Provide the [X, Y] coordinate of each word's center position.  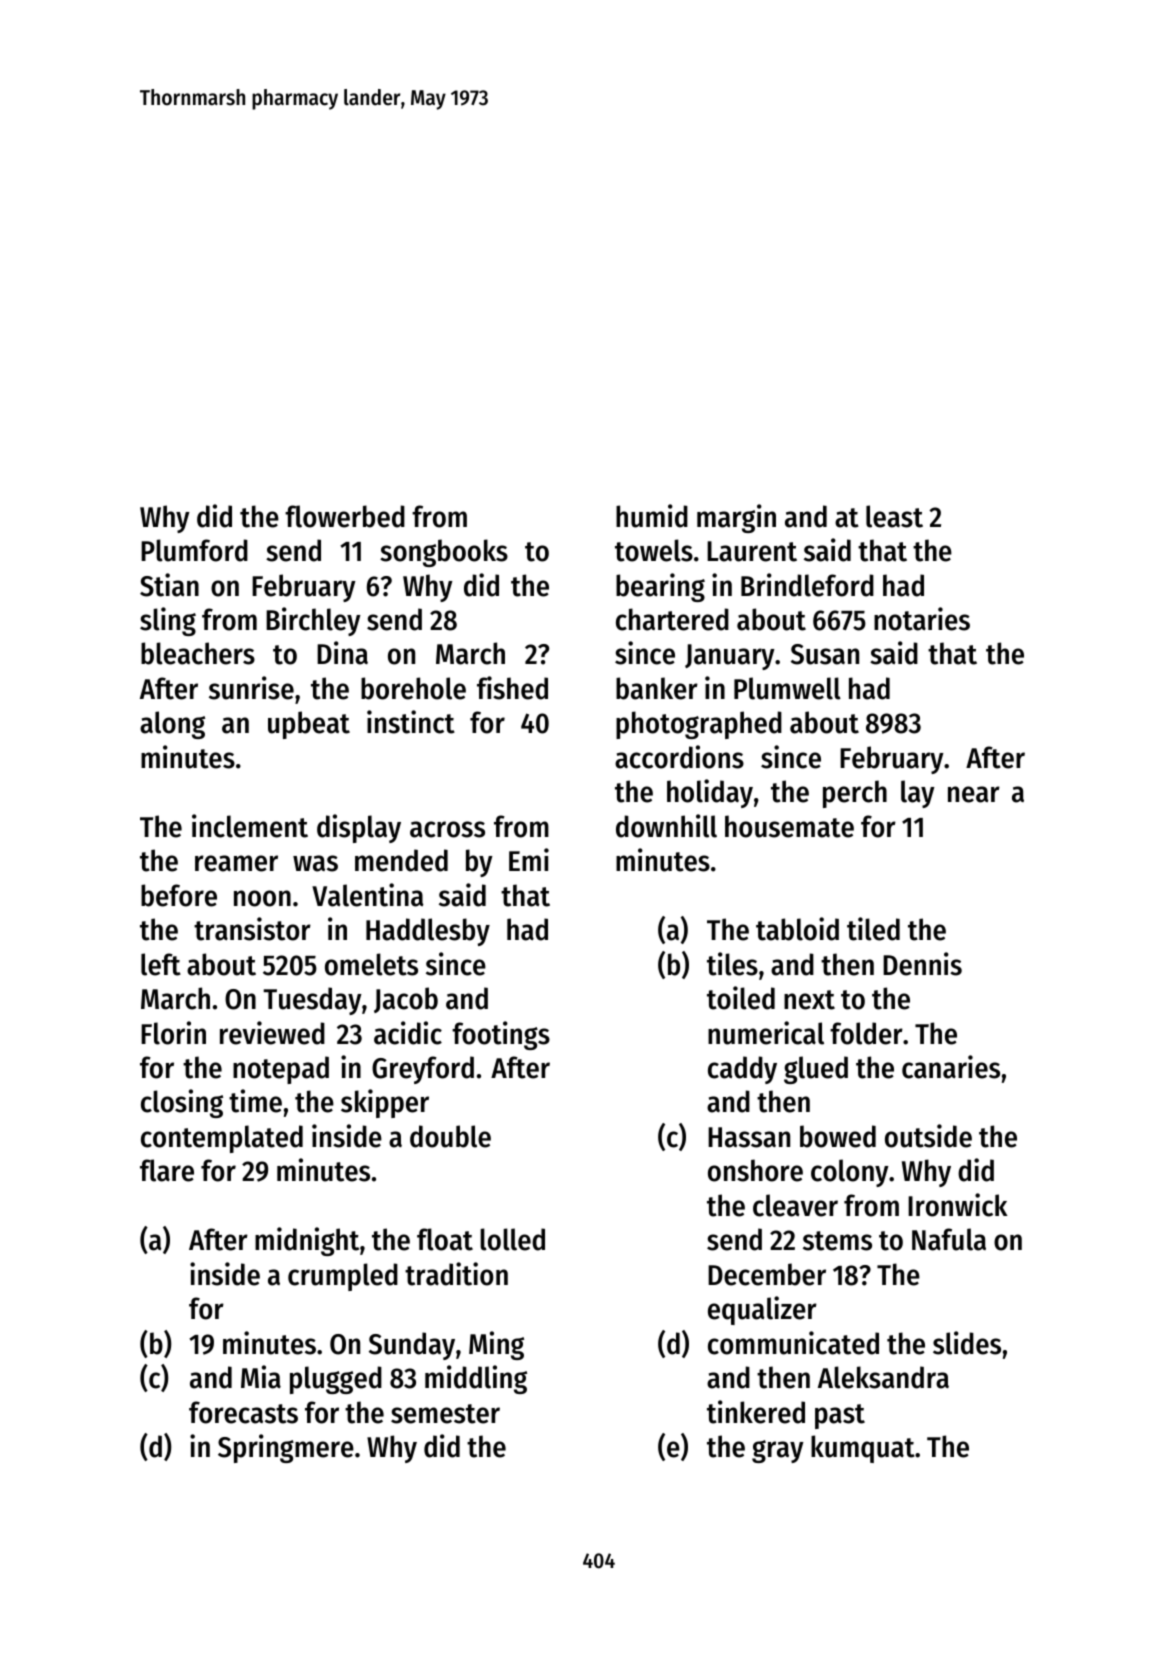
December [767, 1274]
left [161, 964]
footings [501, 1035]
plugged [336, 1380]
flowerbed [345, 516]
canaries [951, 1067]
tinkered [756, 1412]
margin [736, 518]
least [894, 516]
